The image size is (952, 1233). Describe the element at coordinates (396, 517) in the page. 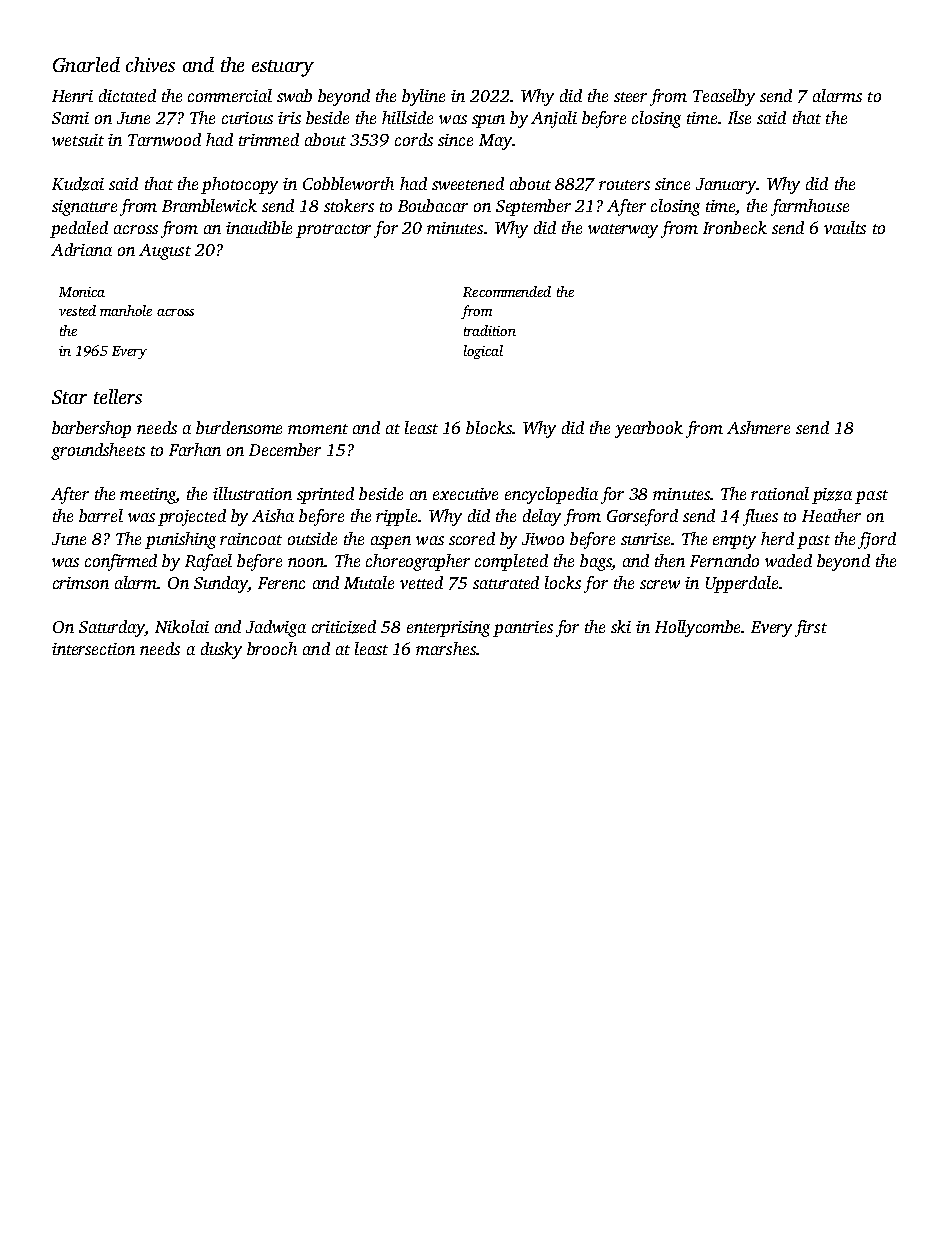

I see `ripple` at that location.
